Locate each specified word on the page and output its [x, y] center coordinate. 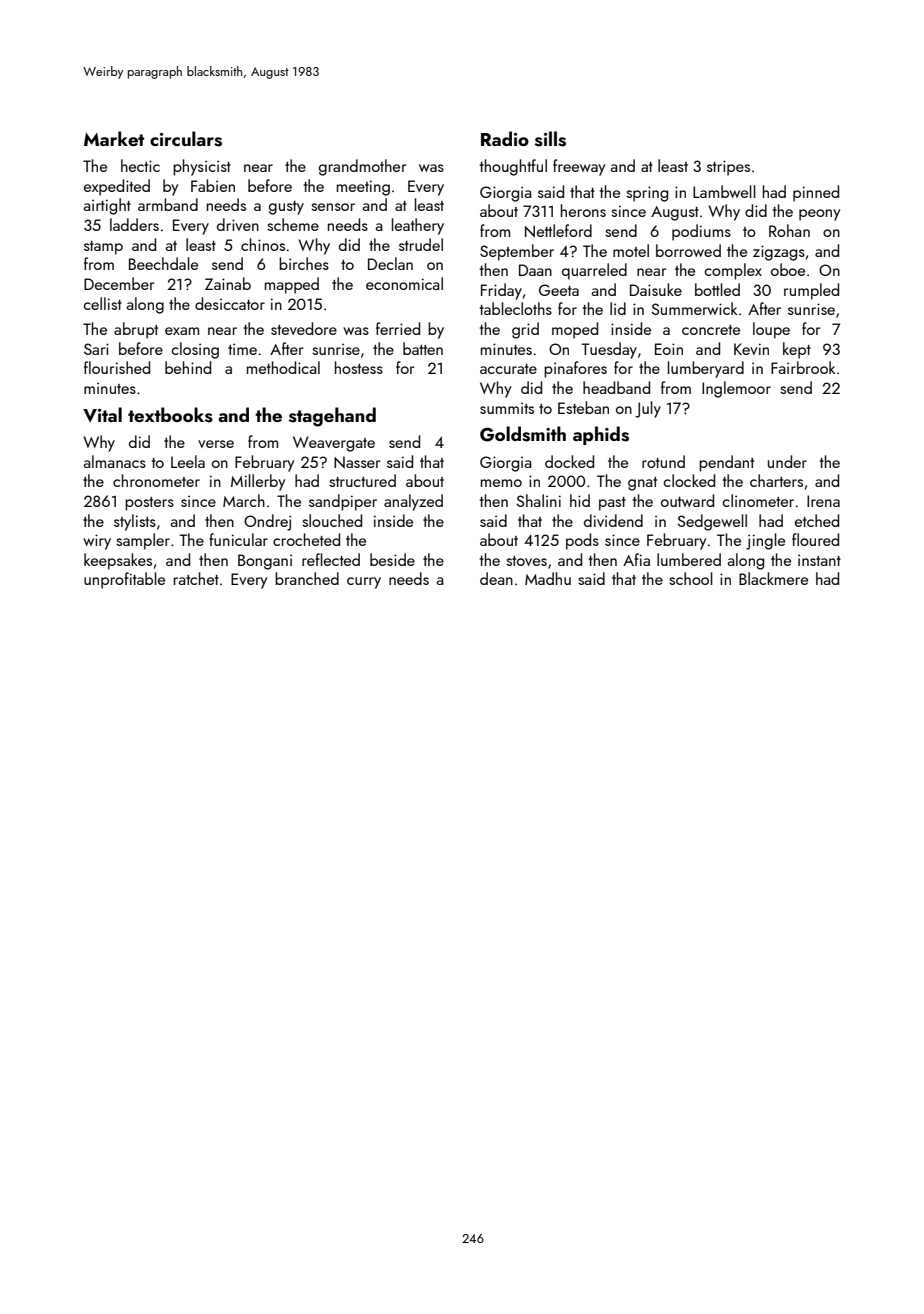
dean [496, 578]
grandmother [362, 167]
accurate [508, 369]
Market [114, 138]
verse [216, 444]
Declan [390, 263]
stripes [728, 168]
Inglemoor [736, 389]
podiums [701, 232]
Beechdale [163, 263]
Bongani [265, 562]
